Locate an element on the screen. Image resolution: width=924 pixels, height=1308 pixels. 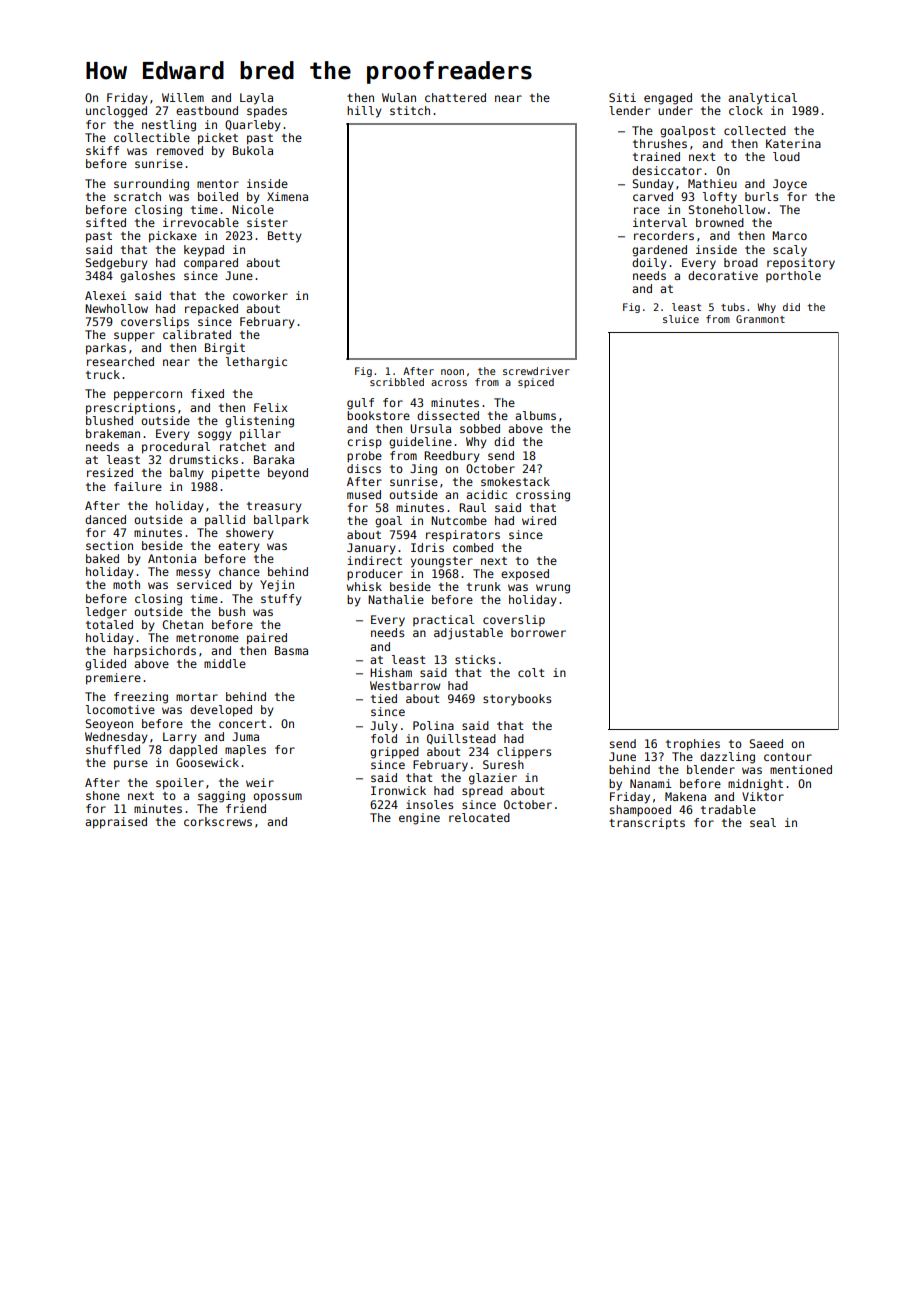
appraised is located at coordinates (116, 823).
